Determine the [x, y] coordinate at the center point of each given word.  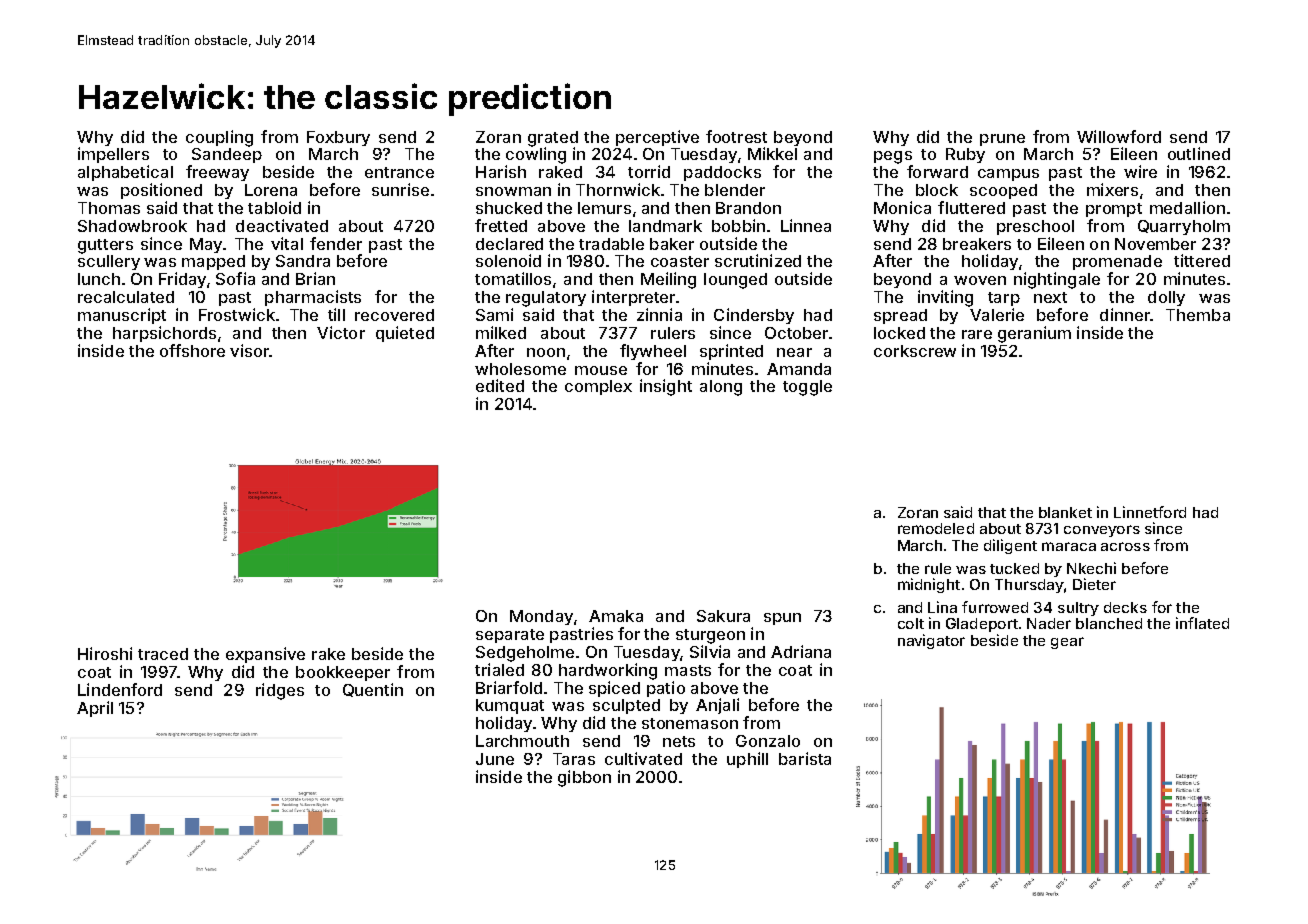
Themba [1198, 315]
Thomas [109, 208]
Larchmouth [522, 741]
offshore [192, 350]
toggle [807, 388]
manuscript [122, 316]
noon [546, 352]
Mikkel [772, 153]
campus [1008, 175]
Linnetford [1150, 512]
